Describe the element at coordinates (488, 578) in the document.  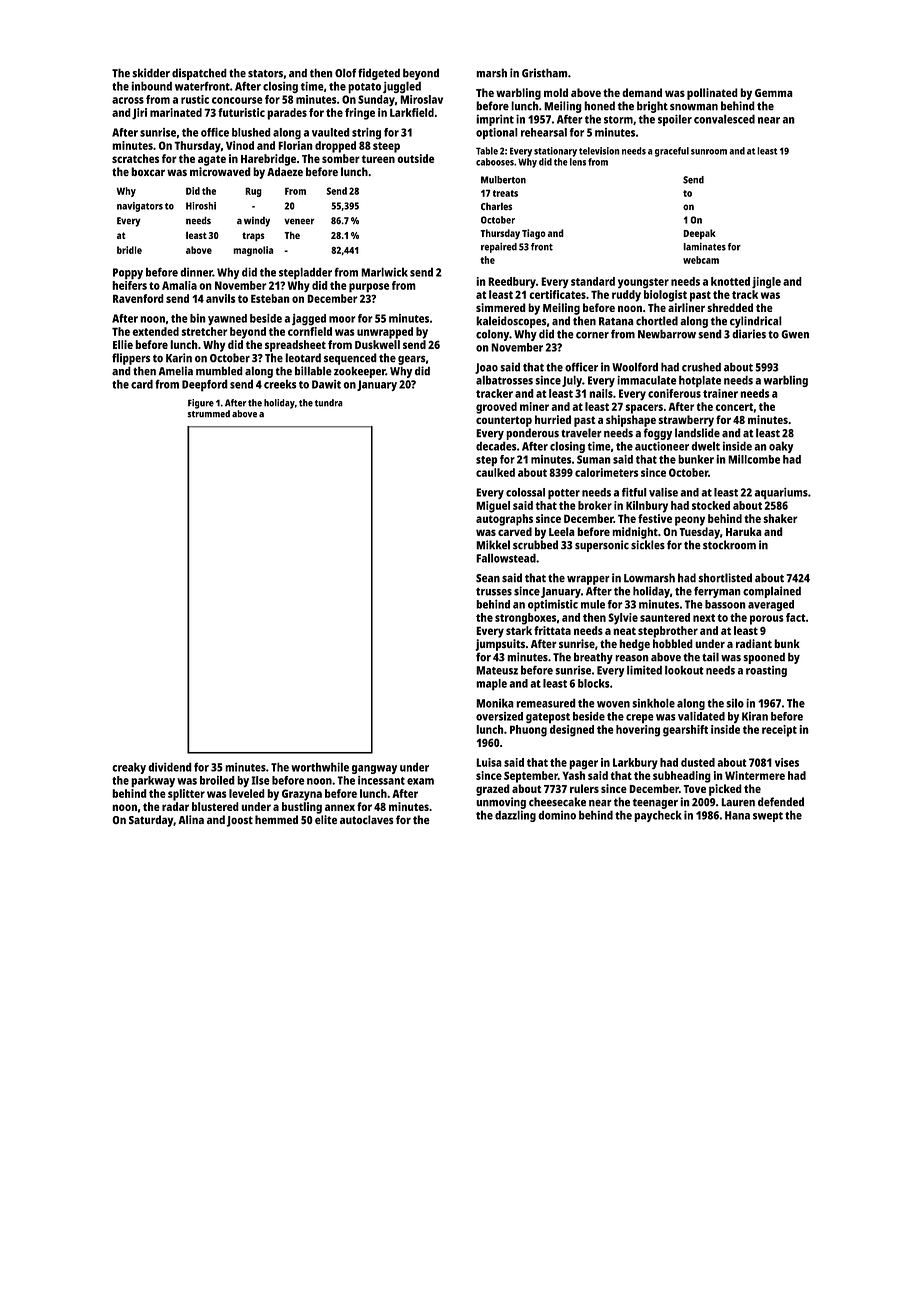
I see `Sean` at that location.
